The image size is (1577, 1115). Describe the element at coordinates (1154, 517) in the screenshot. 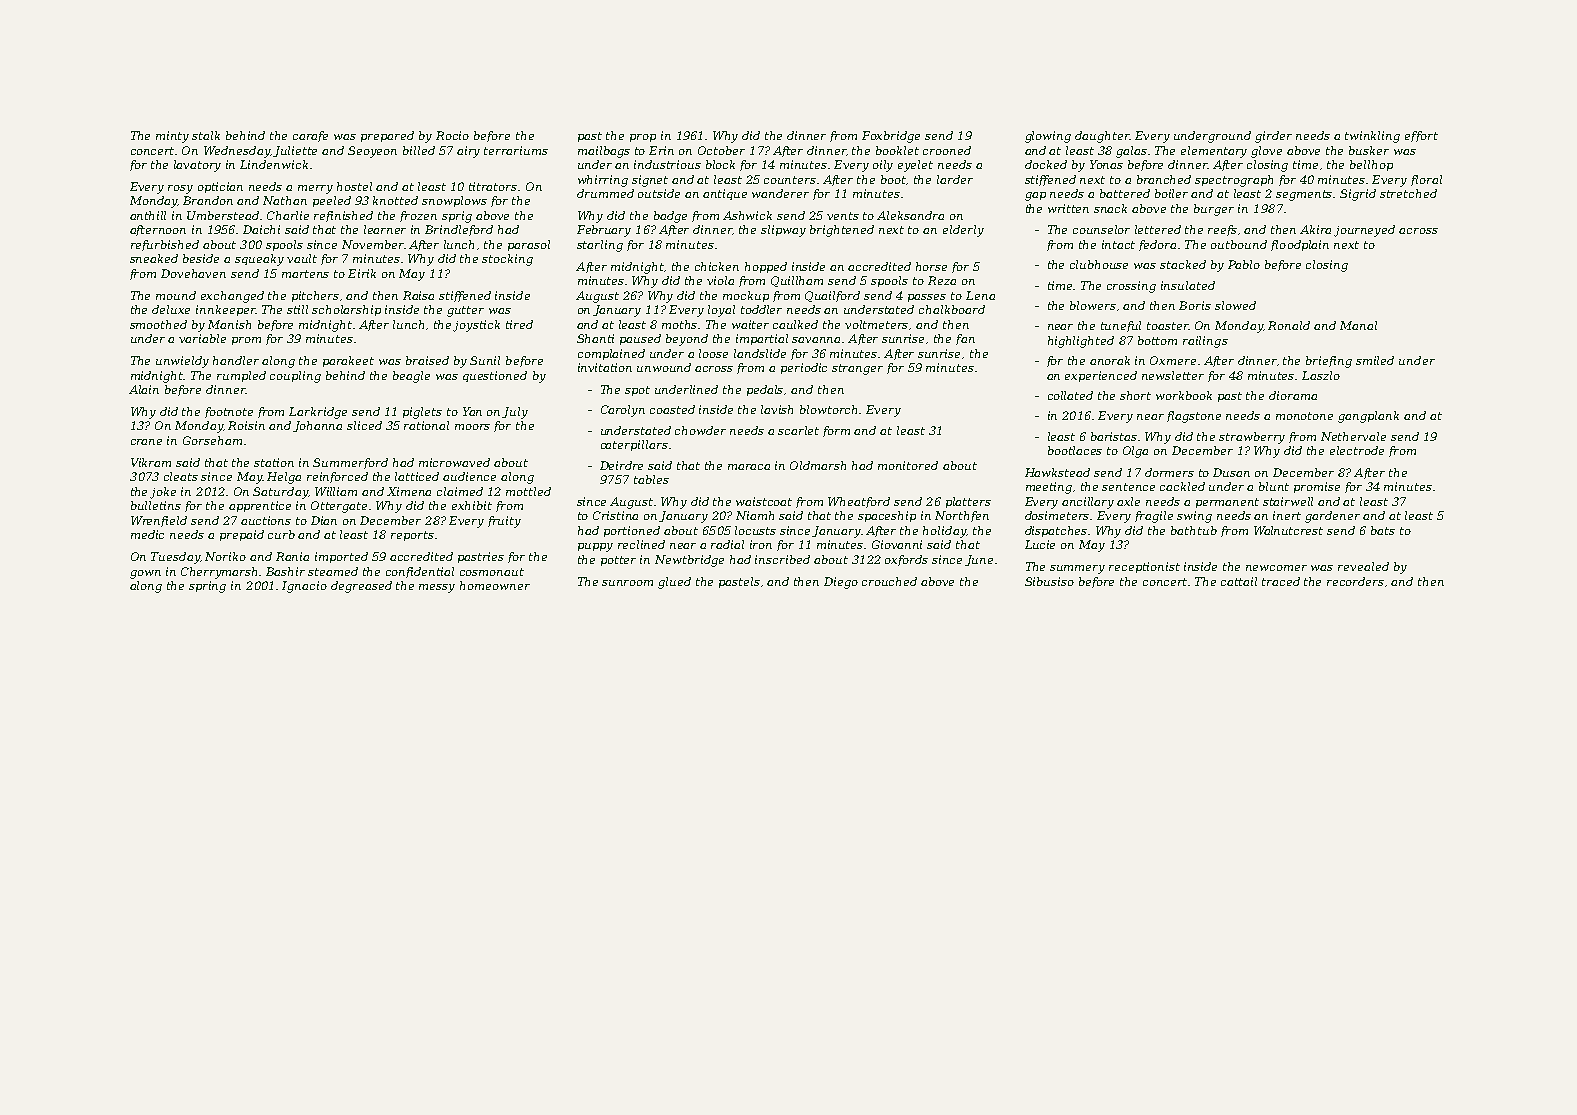

I see `fragile` at that location.
